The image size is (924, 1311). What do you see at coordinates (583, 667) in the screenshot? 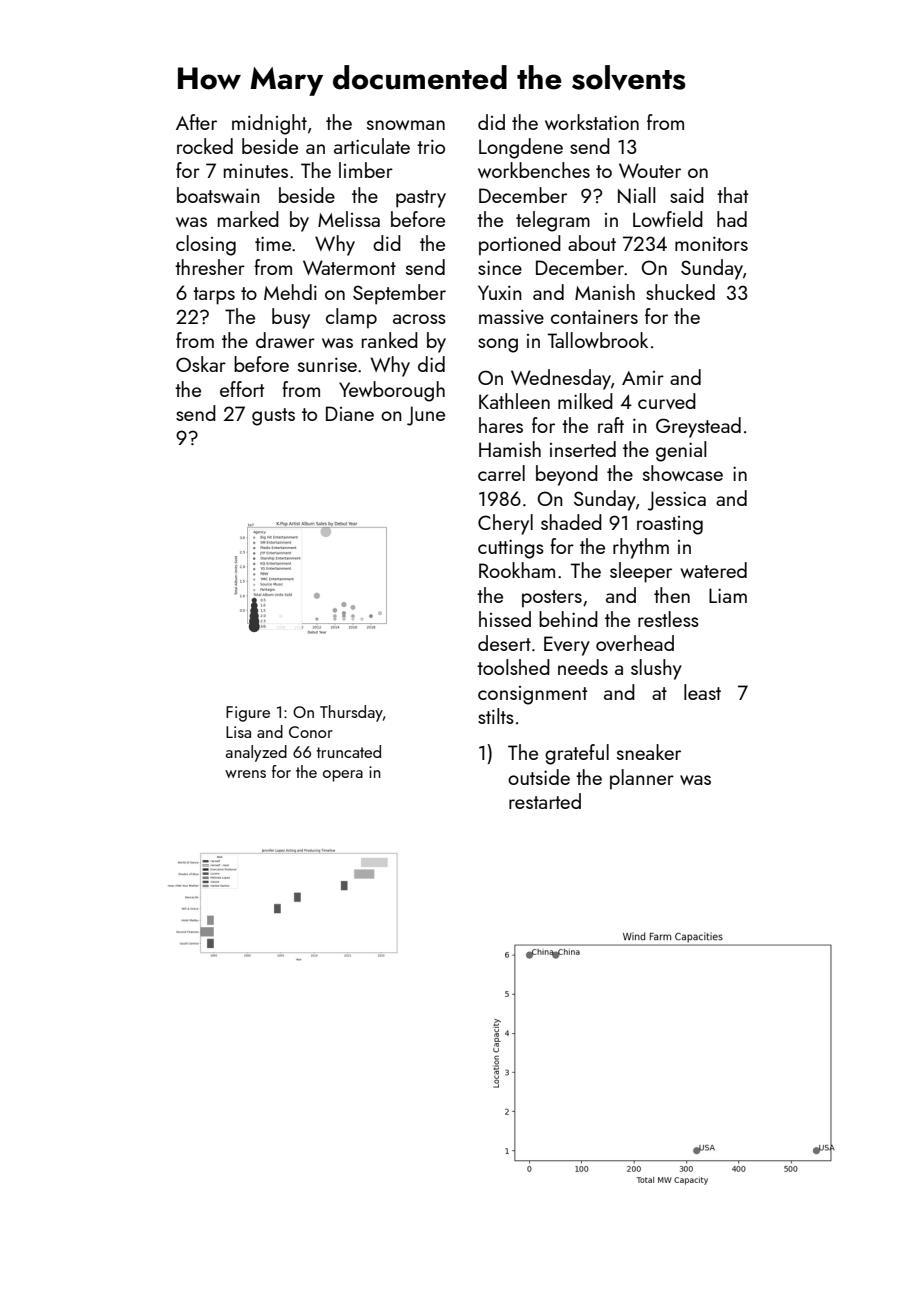
I see `needs` at bounding box center [583, 667].
